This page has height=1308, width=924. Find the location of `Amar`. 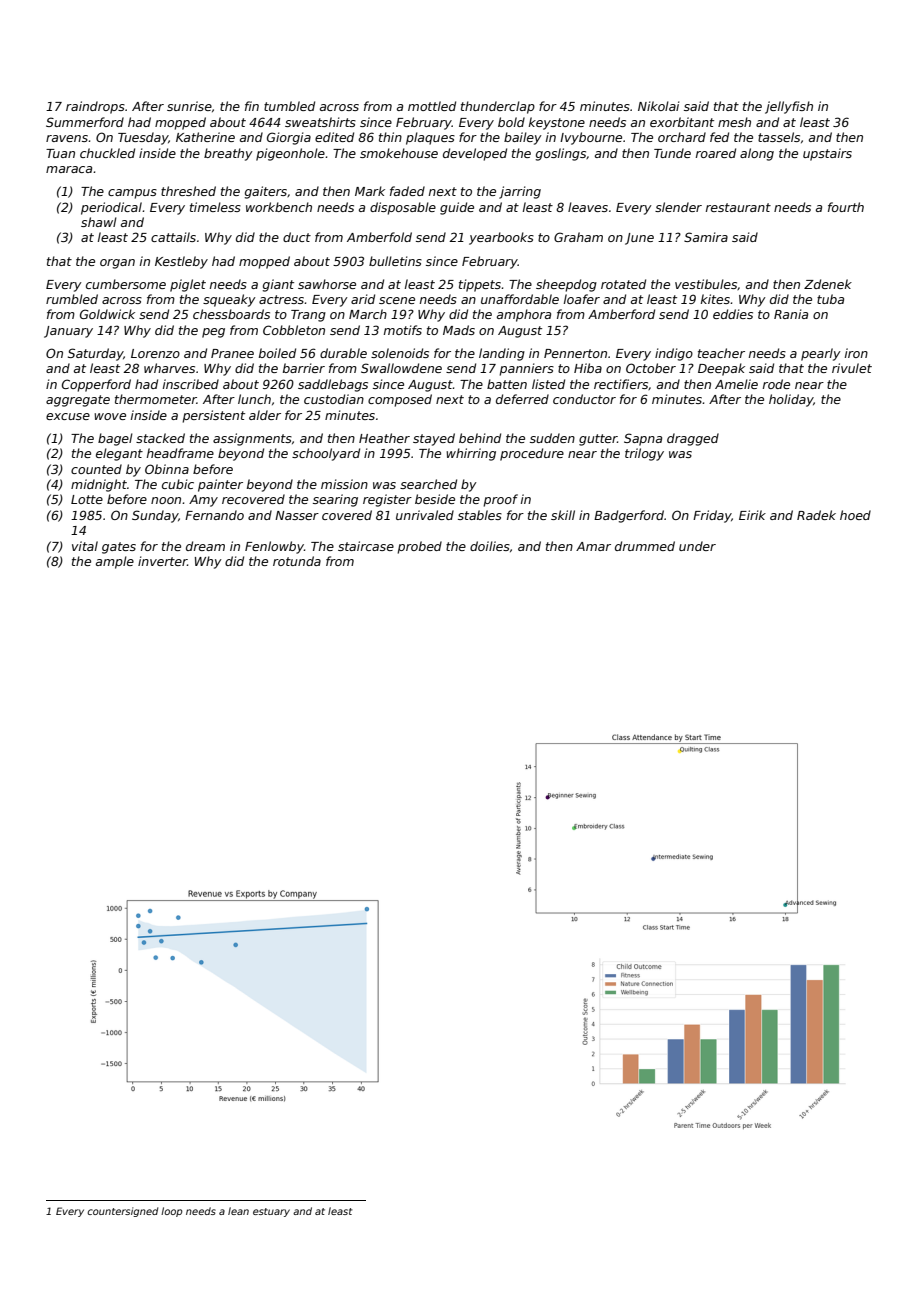

Amar is located at coordinates (593, 546).
